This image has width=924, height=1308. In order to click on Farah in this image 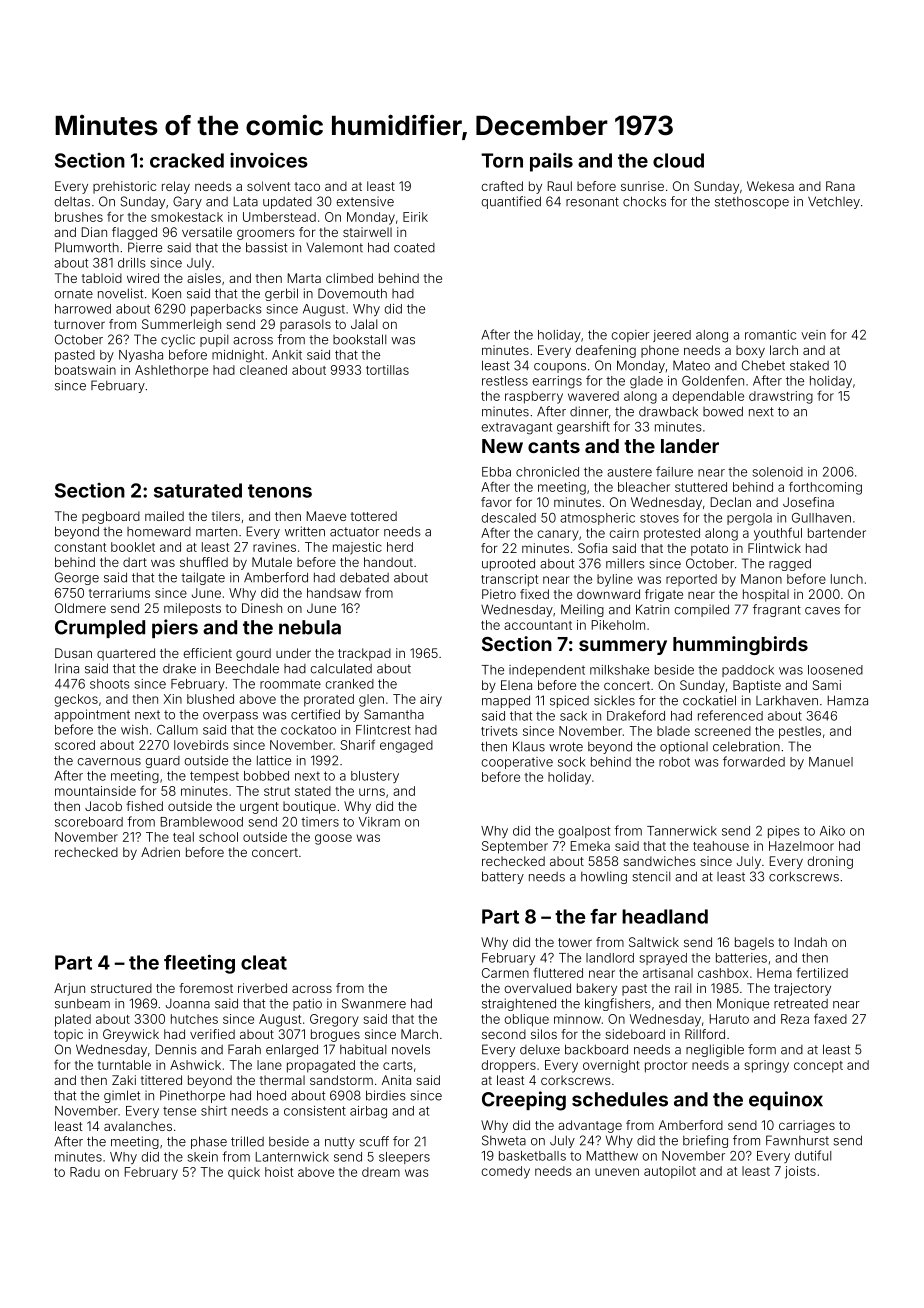, I will do `click(244, 1049)`.
